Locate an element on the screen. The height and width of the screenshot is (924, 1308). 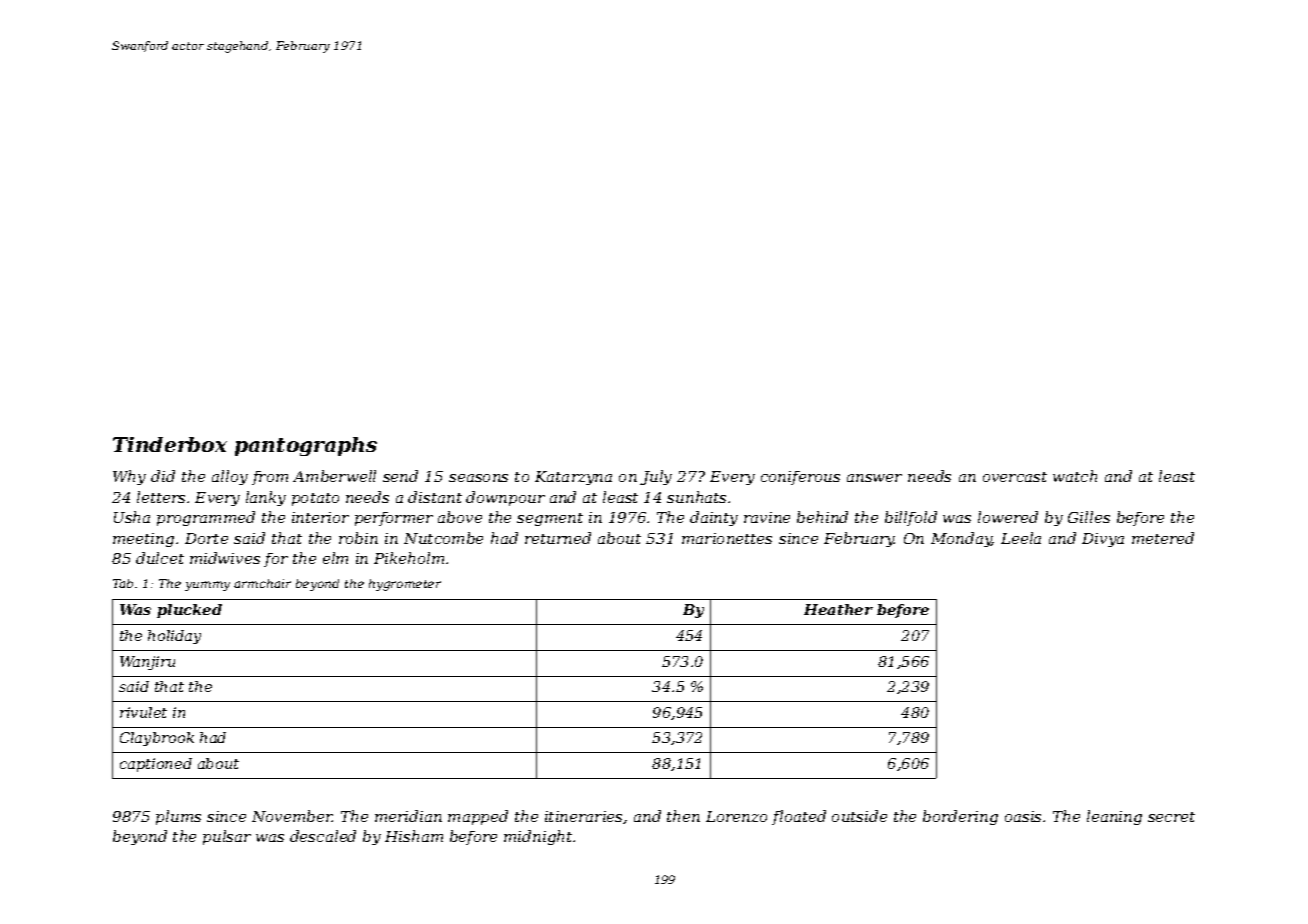
plums is located at coordinates (178, 817).
